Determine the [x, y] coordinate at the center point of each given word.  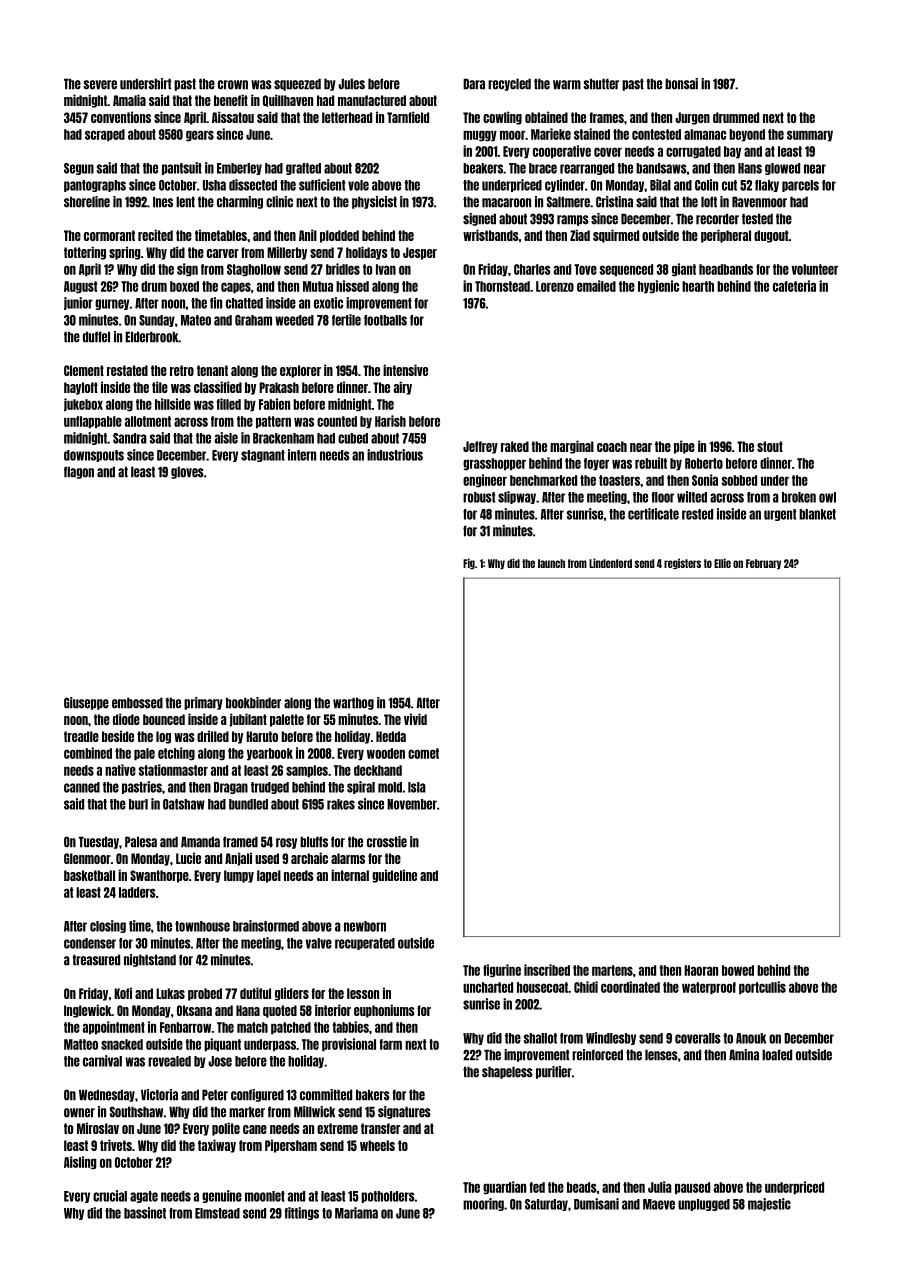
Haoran [701, 970]
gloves [187, 472]
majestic [769, 1204]
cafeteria [794, 286]
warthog [353, 703]
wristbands [491, 235]
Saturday [546, 1205]
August [80, 287]
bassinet [145, 1213]
